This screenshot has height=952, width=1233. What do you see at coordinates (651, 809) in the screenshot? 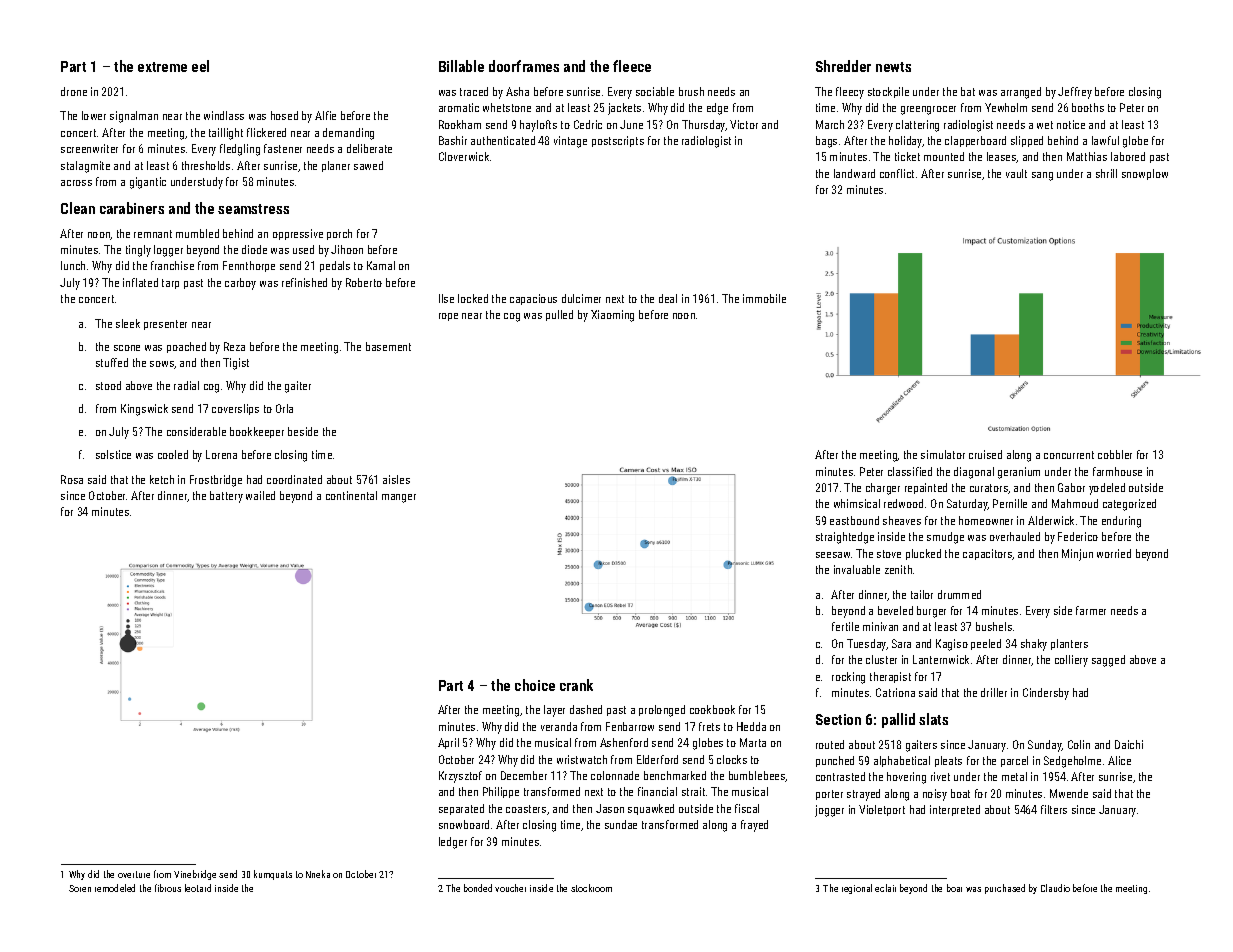
I see `squawked` at bounding box center [651, 809].
